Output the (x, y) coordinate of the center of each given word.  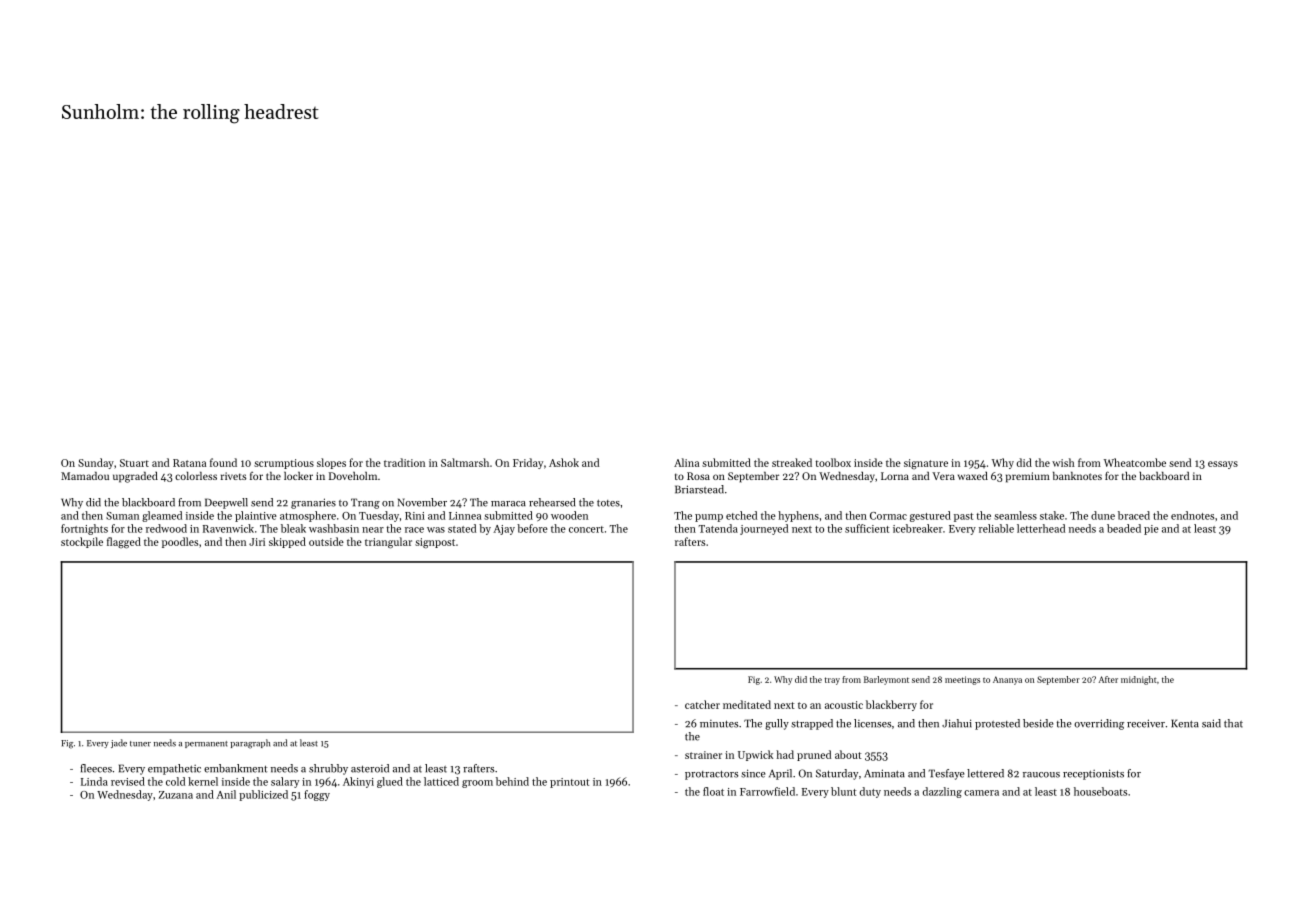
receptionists (1093, 774)
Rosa (698, 476)
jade (119, 743)
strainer (703, 755)
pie (1151, 530)
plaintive (256, 516)
